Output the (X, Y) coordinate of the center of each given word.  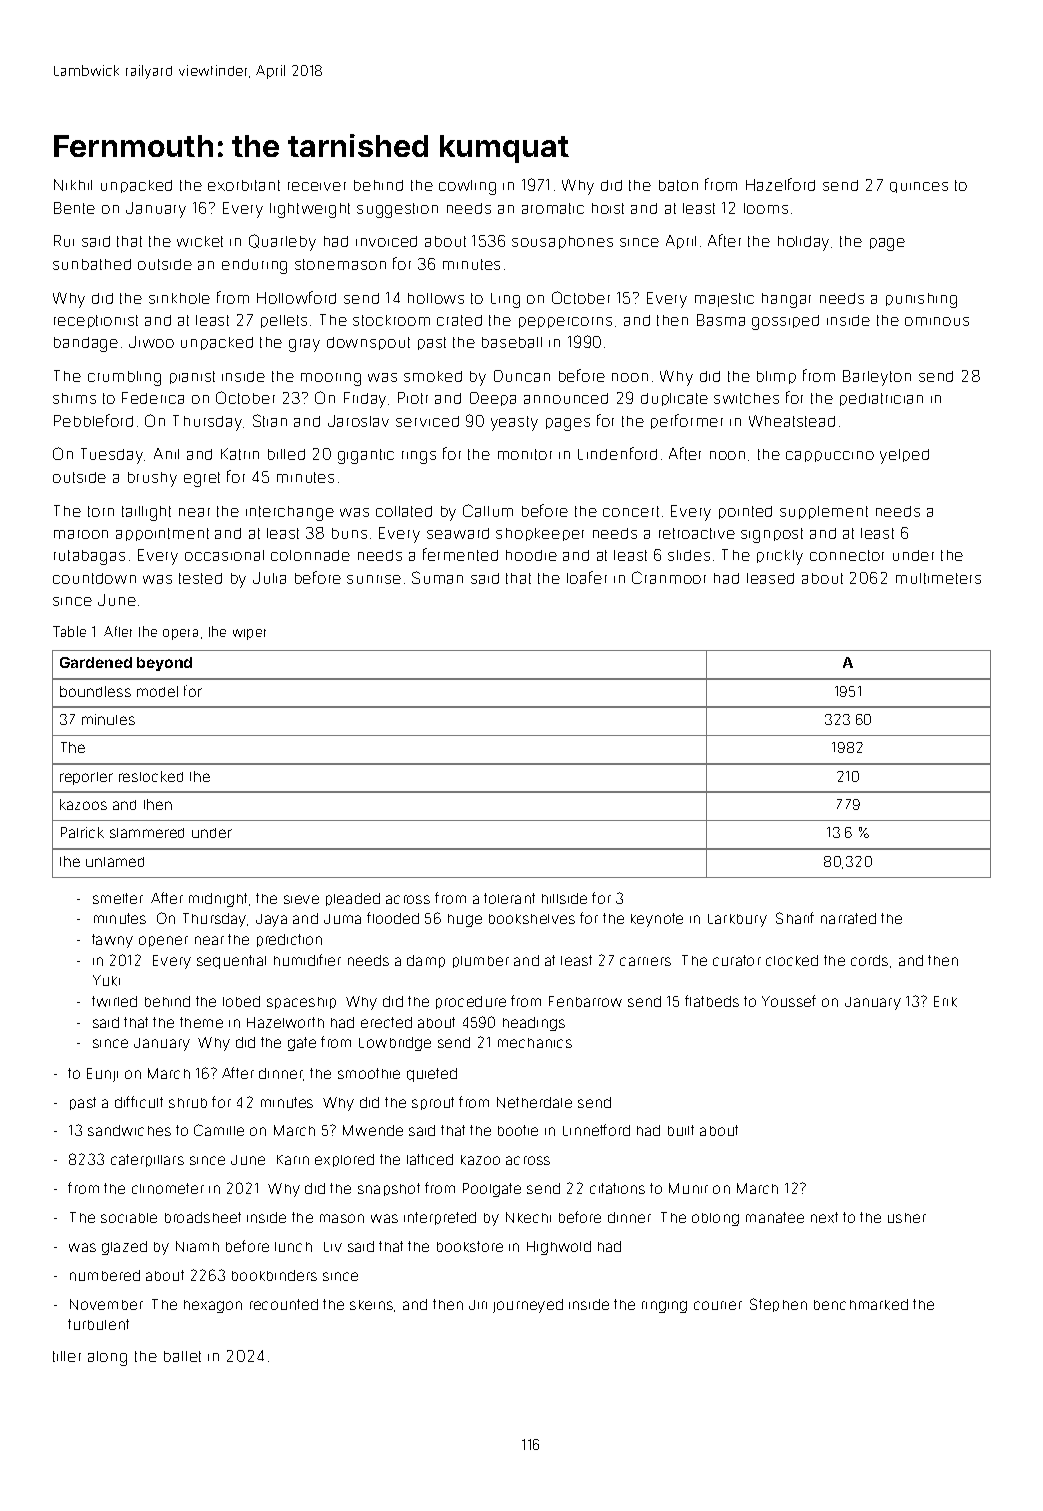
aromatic (553, 208)
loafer (587, 577)
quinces (919, 187)
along (107, 1358)
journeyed (528, 1306)
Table (69, 631)
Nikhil (73, 185)
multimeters (938, 578)
